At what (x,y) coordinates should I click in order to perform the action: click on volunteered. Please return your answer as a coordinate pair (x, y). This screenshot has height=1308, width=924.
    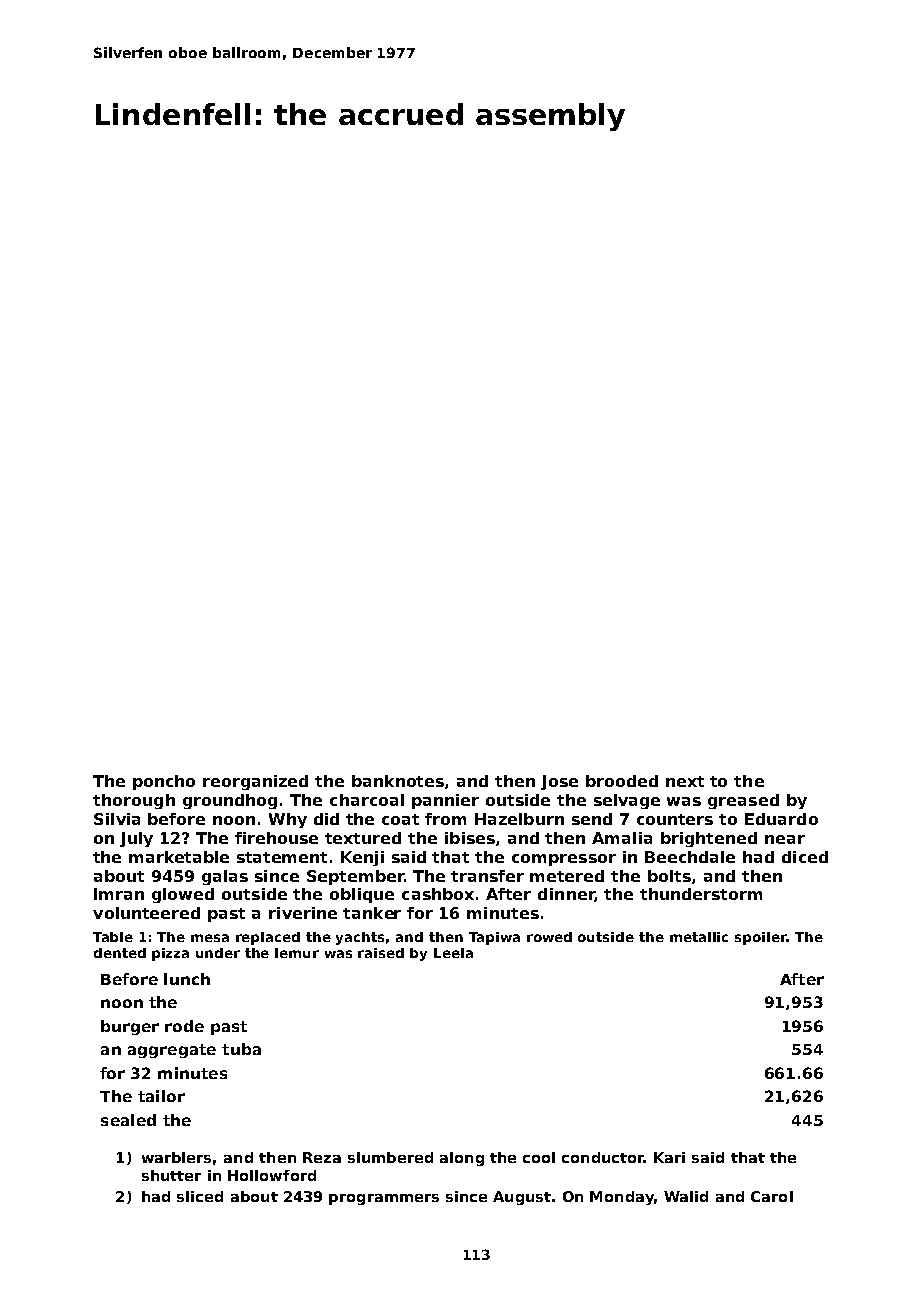
    Looking at the image, I should click on (146, 913).
